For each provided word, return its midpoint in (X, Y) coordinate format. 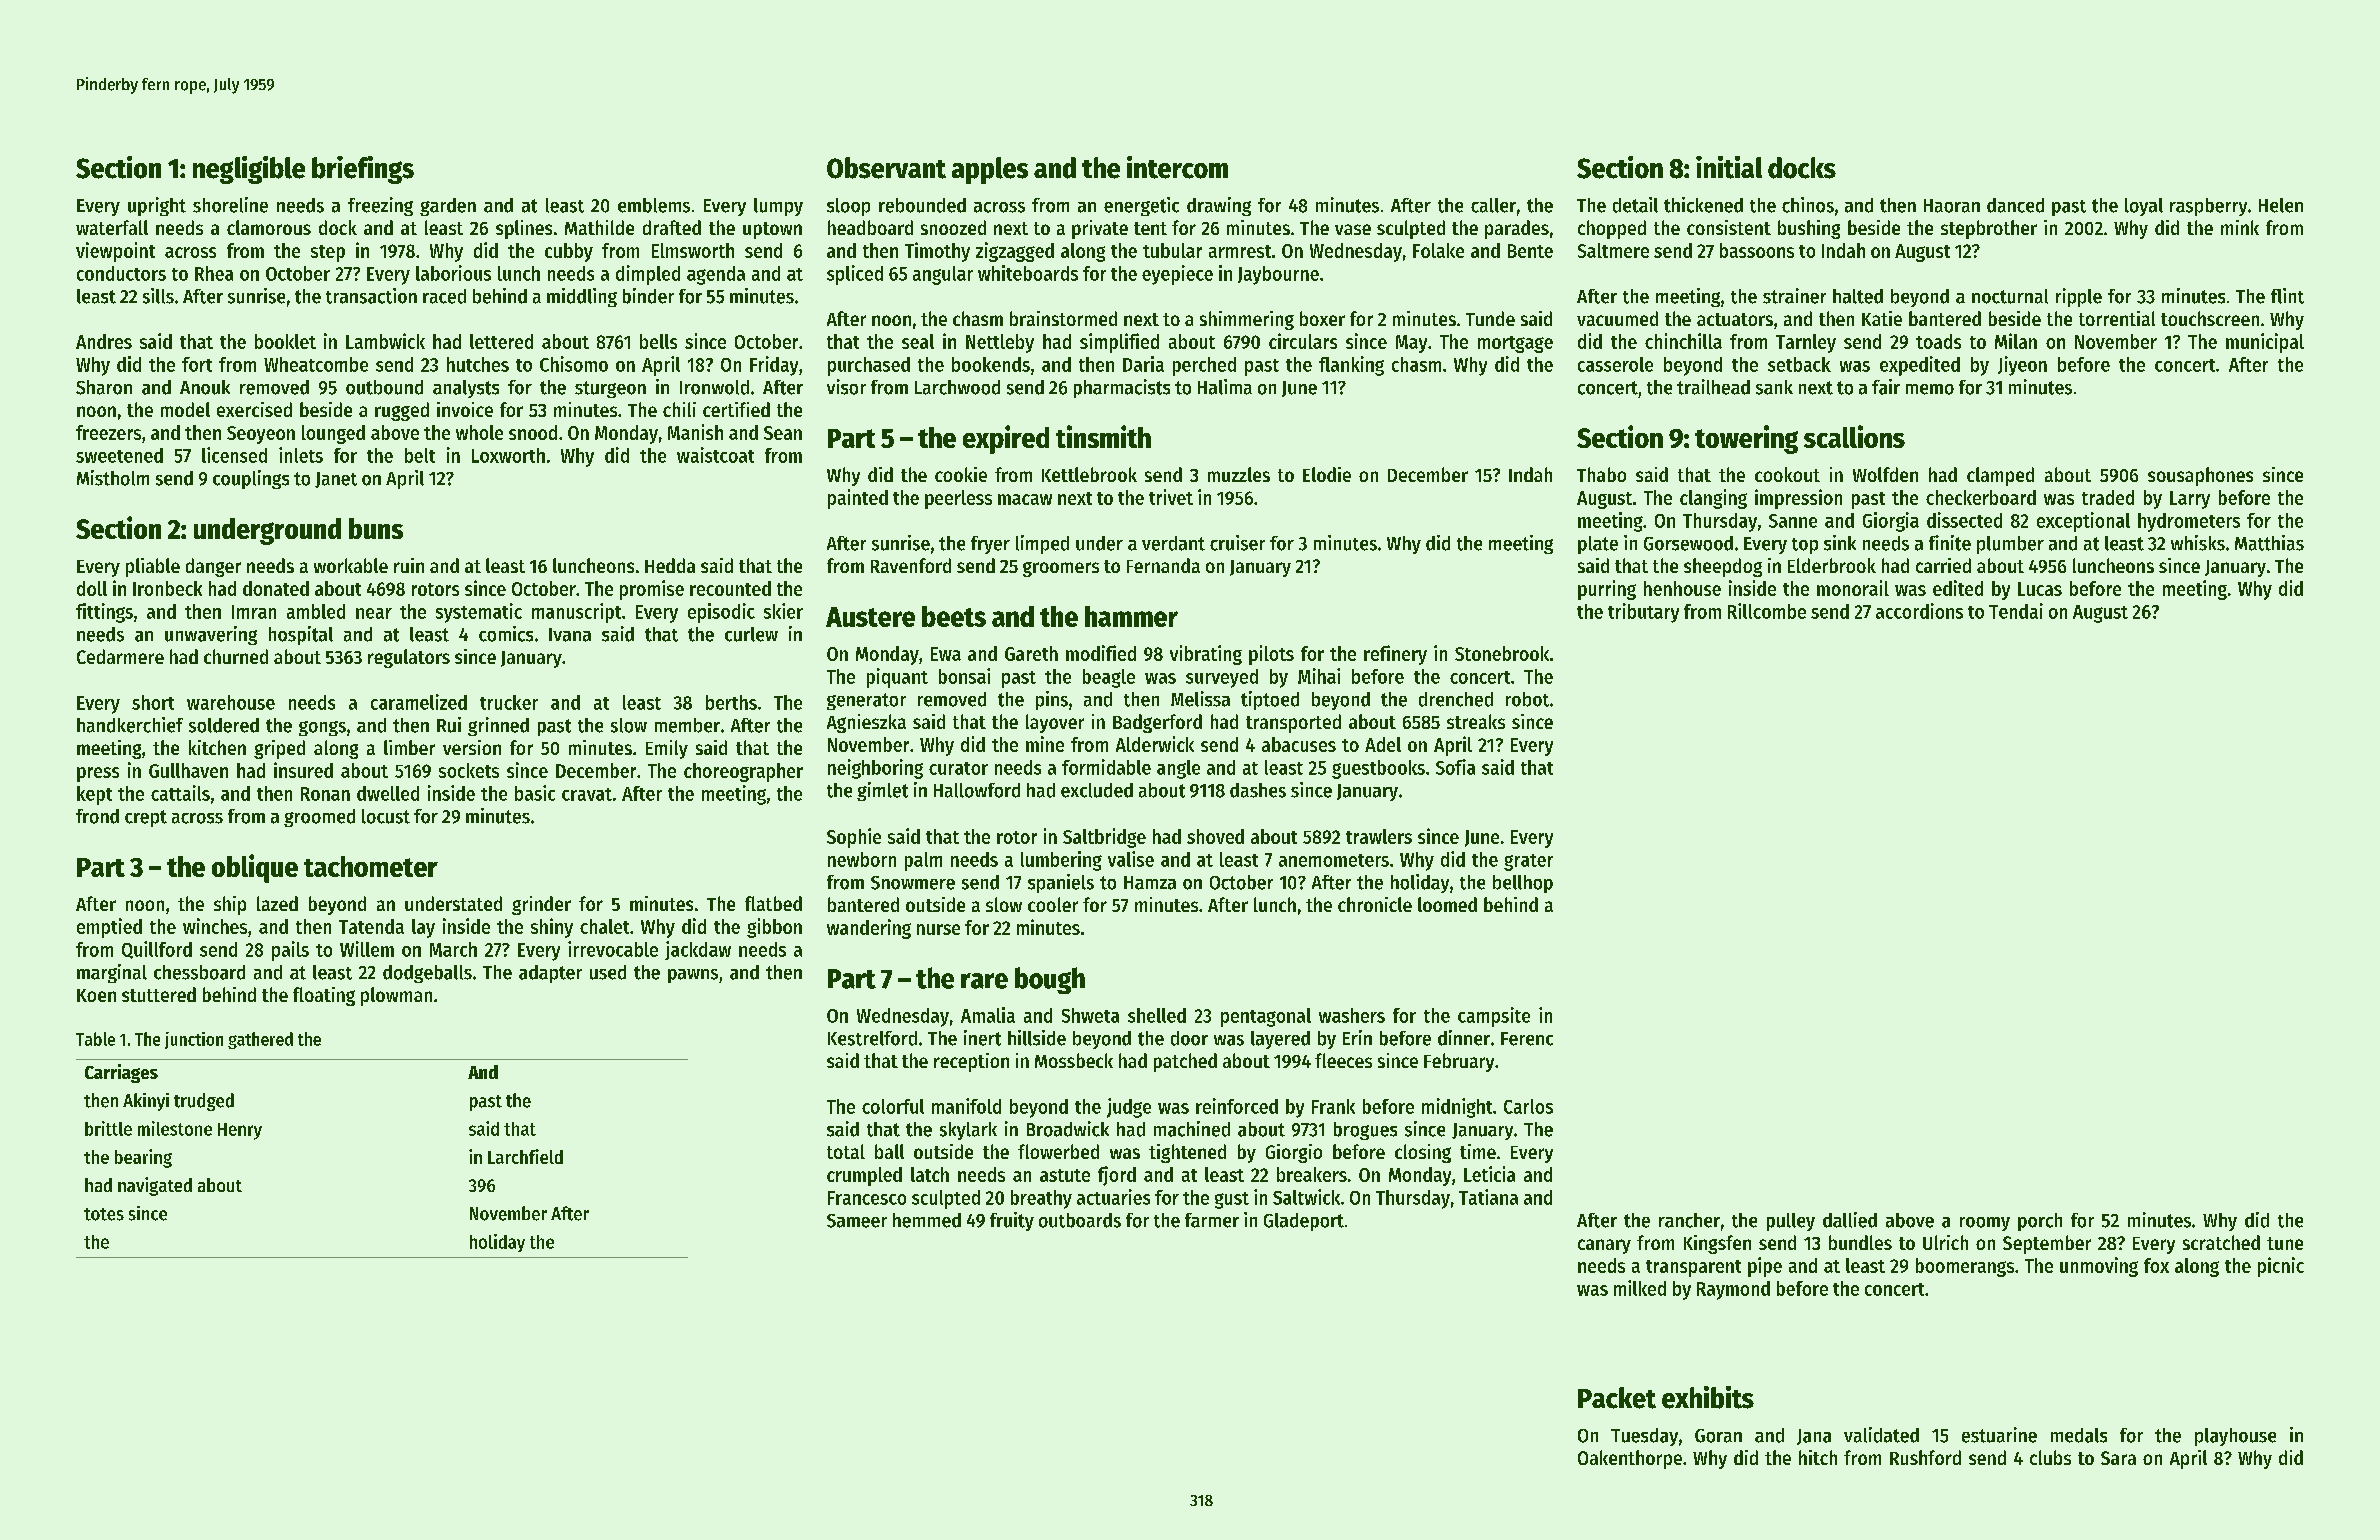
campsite (1494, 1017)
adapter (550, 974)
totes (104, 1214)
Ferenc (1527, 1039)
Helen (2281, 205)
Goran (1718, 1436)
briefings (363, 170)
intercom (1177, 167)
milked (1640, 1288)
